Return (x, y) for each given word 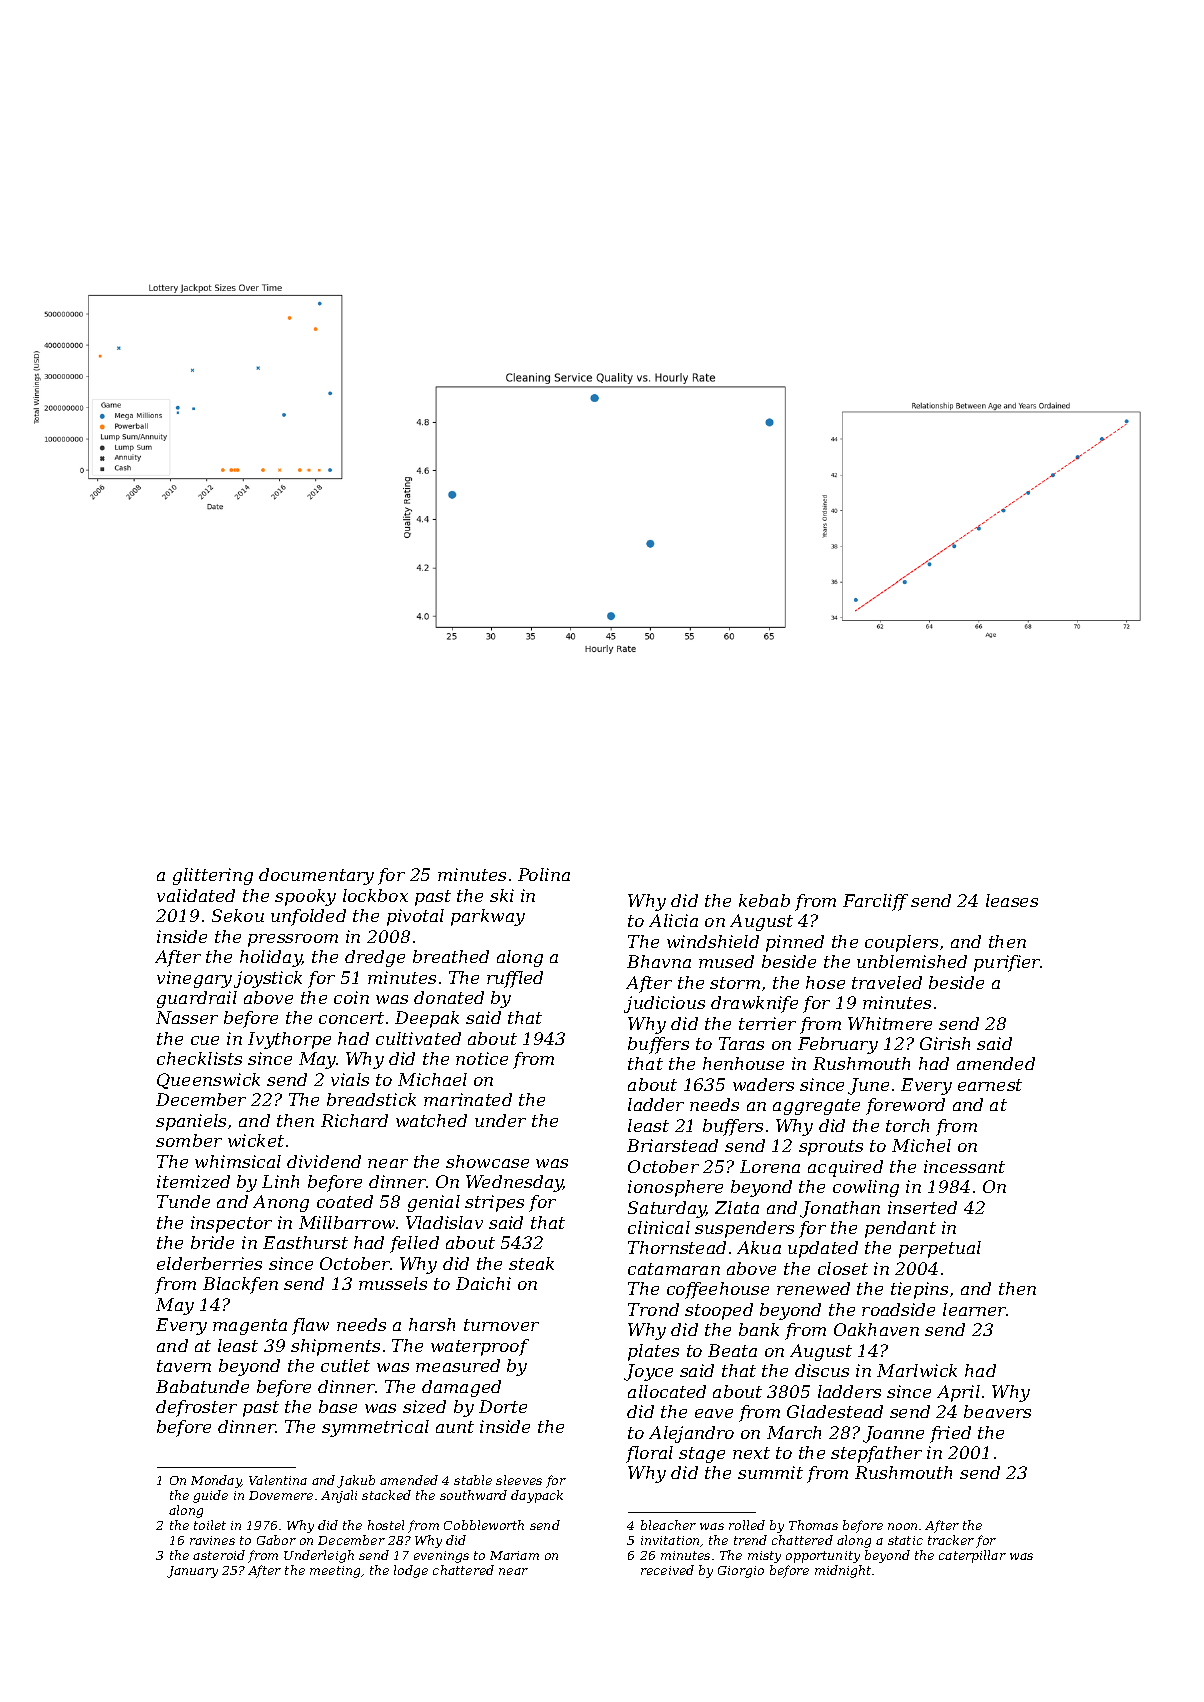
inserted (922, 1207)
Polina (544, 874)
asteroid (219, 1555)
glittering (213, 876)
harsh (432, 1324)
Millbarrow (347, 1222)
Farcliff (875, 902)
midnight (843, 1571)
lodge (411, 1571)
